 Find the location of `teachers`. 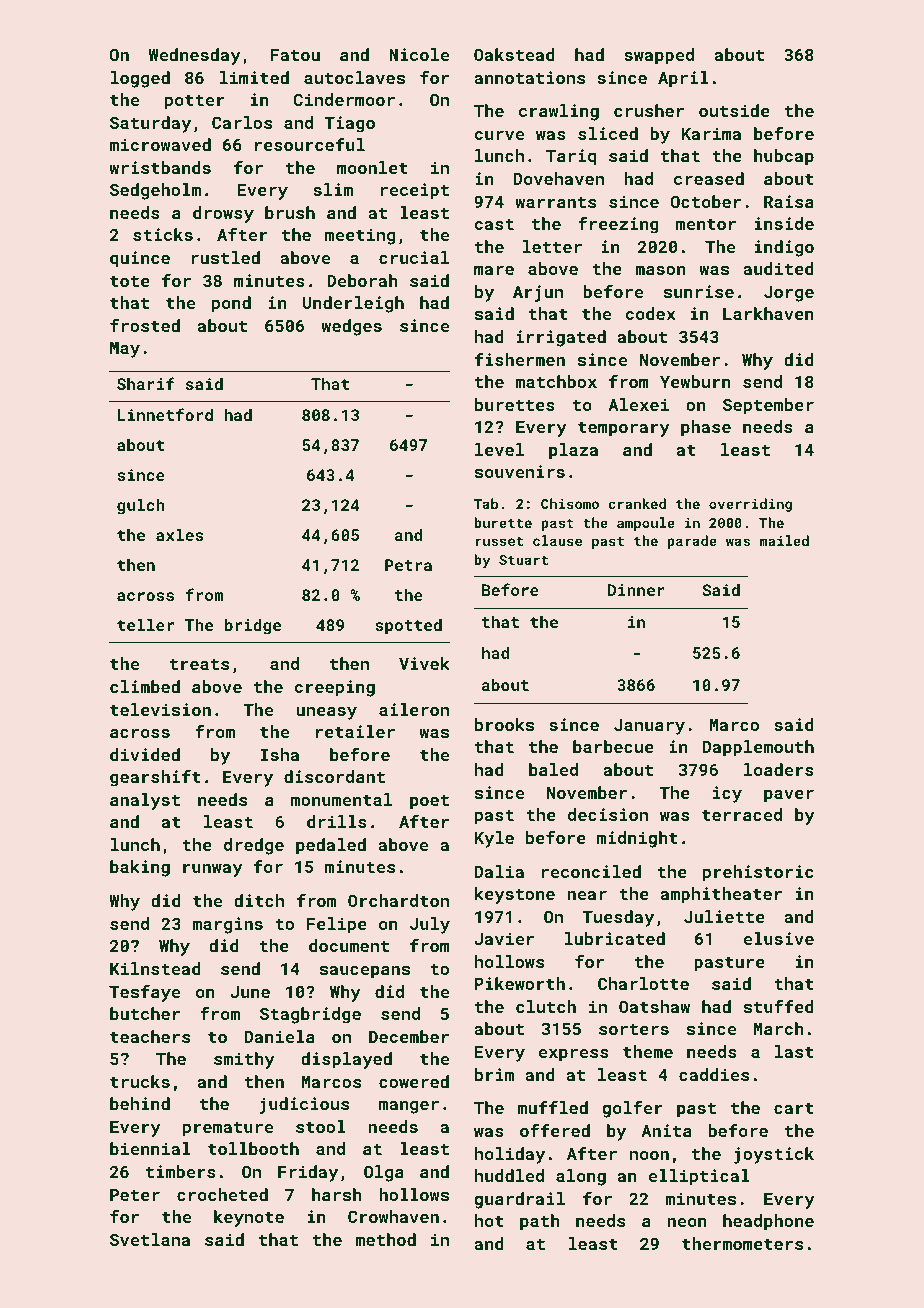

teachers is located at coordinates (150, 1036).
